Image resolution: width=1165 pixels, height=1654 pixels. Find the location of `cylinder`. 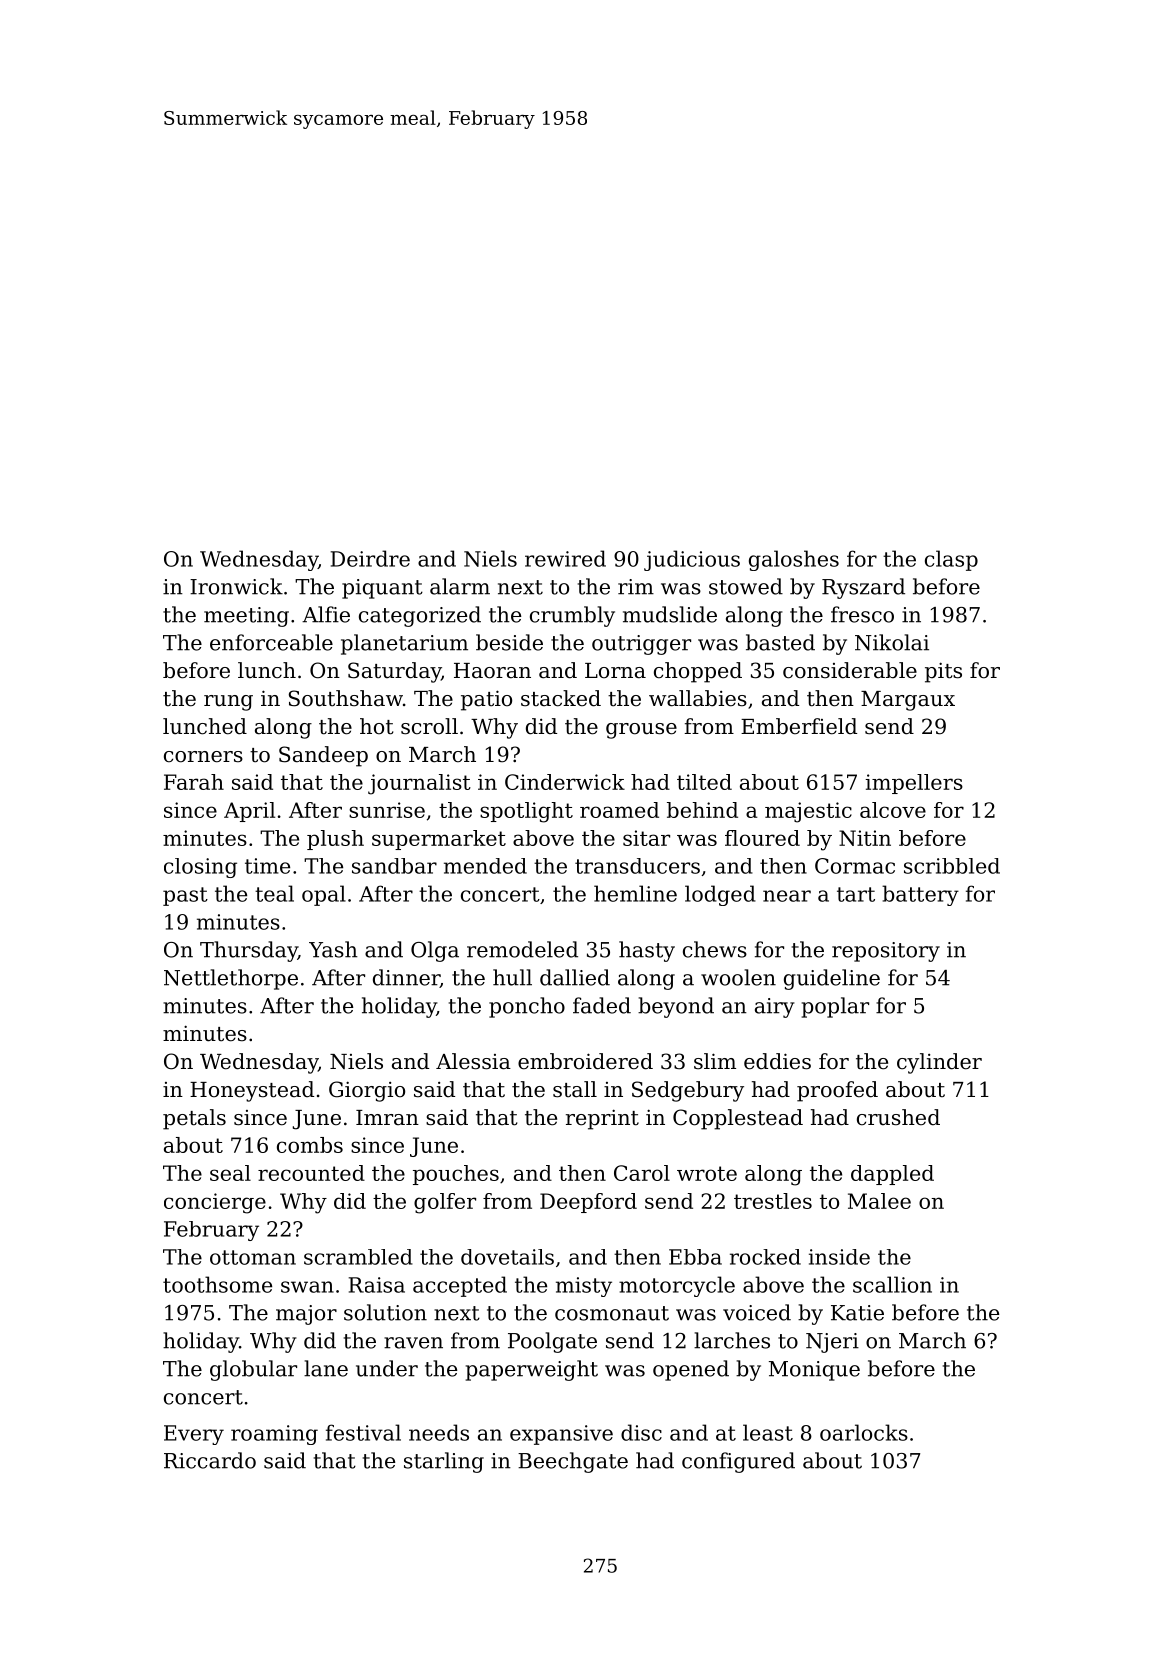

cylinder is located at coordinates (939, 1063).
